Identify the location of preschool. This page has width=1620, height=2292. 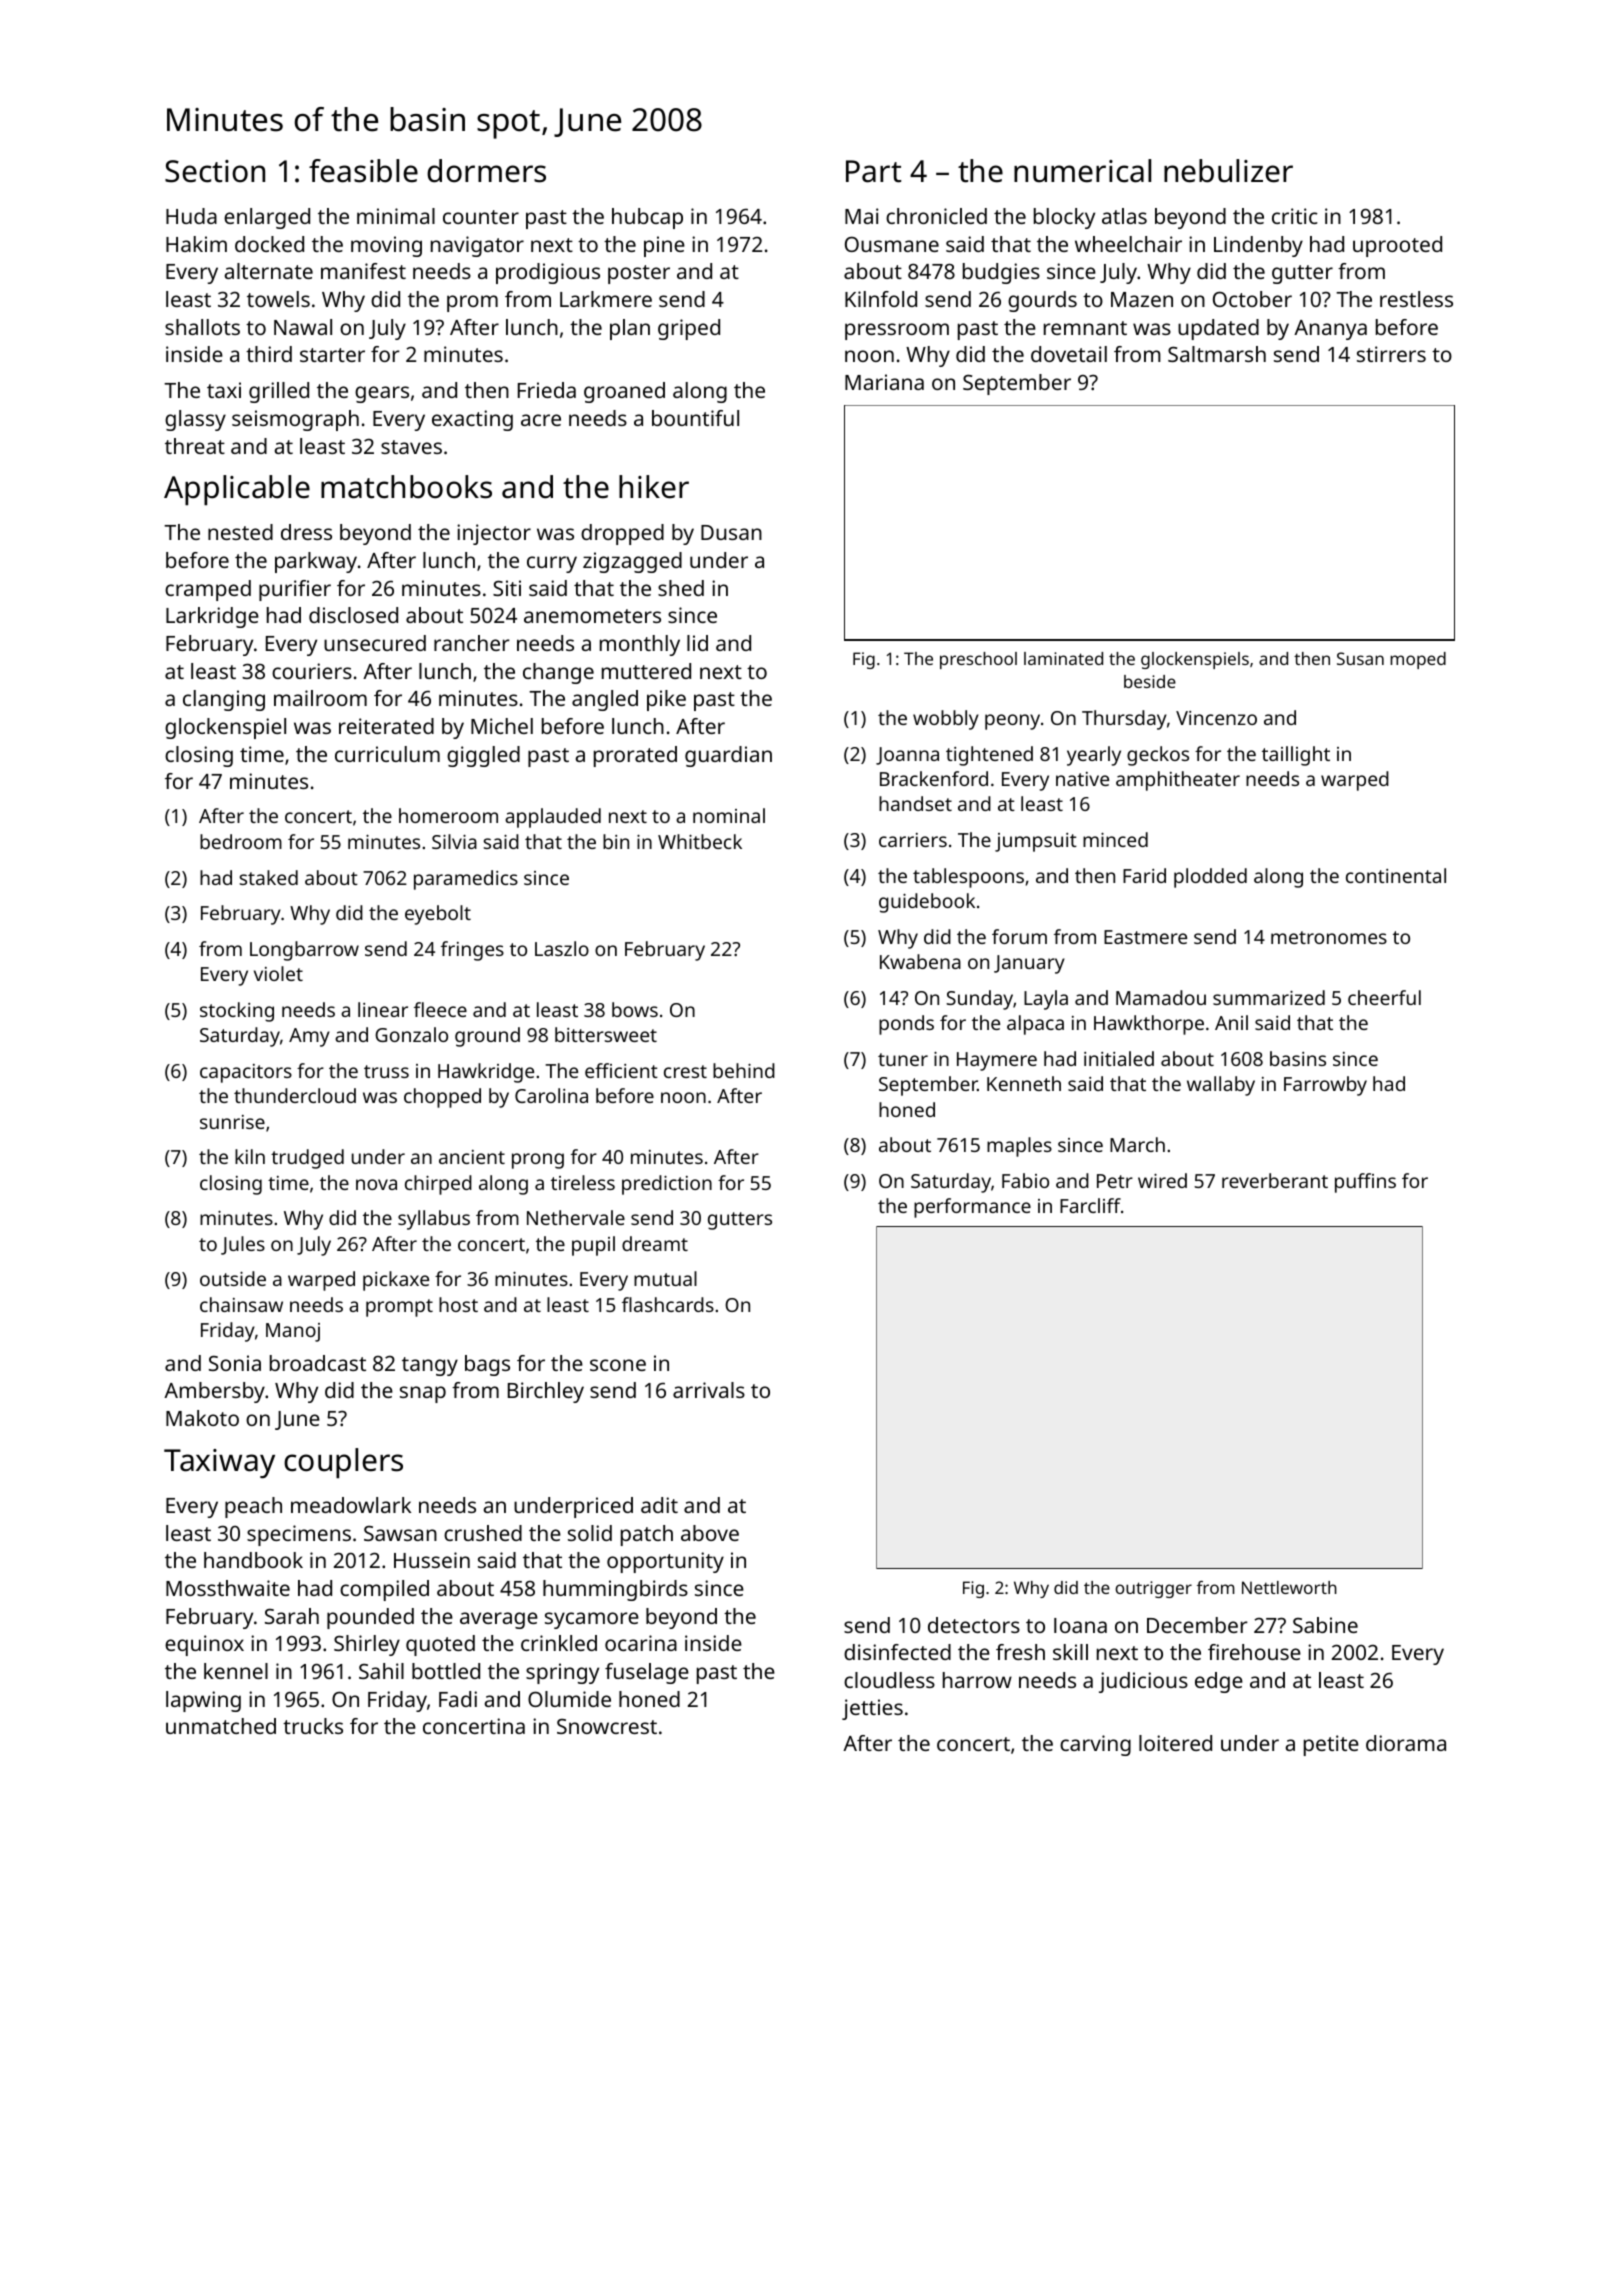
(978, 660).
